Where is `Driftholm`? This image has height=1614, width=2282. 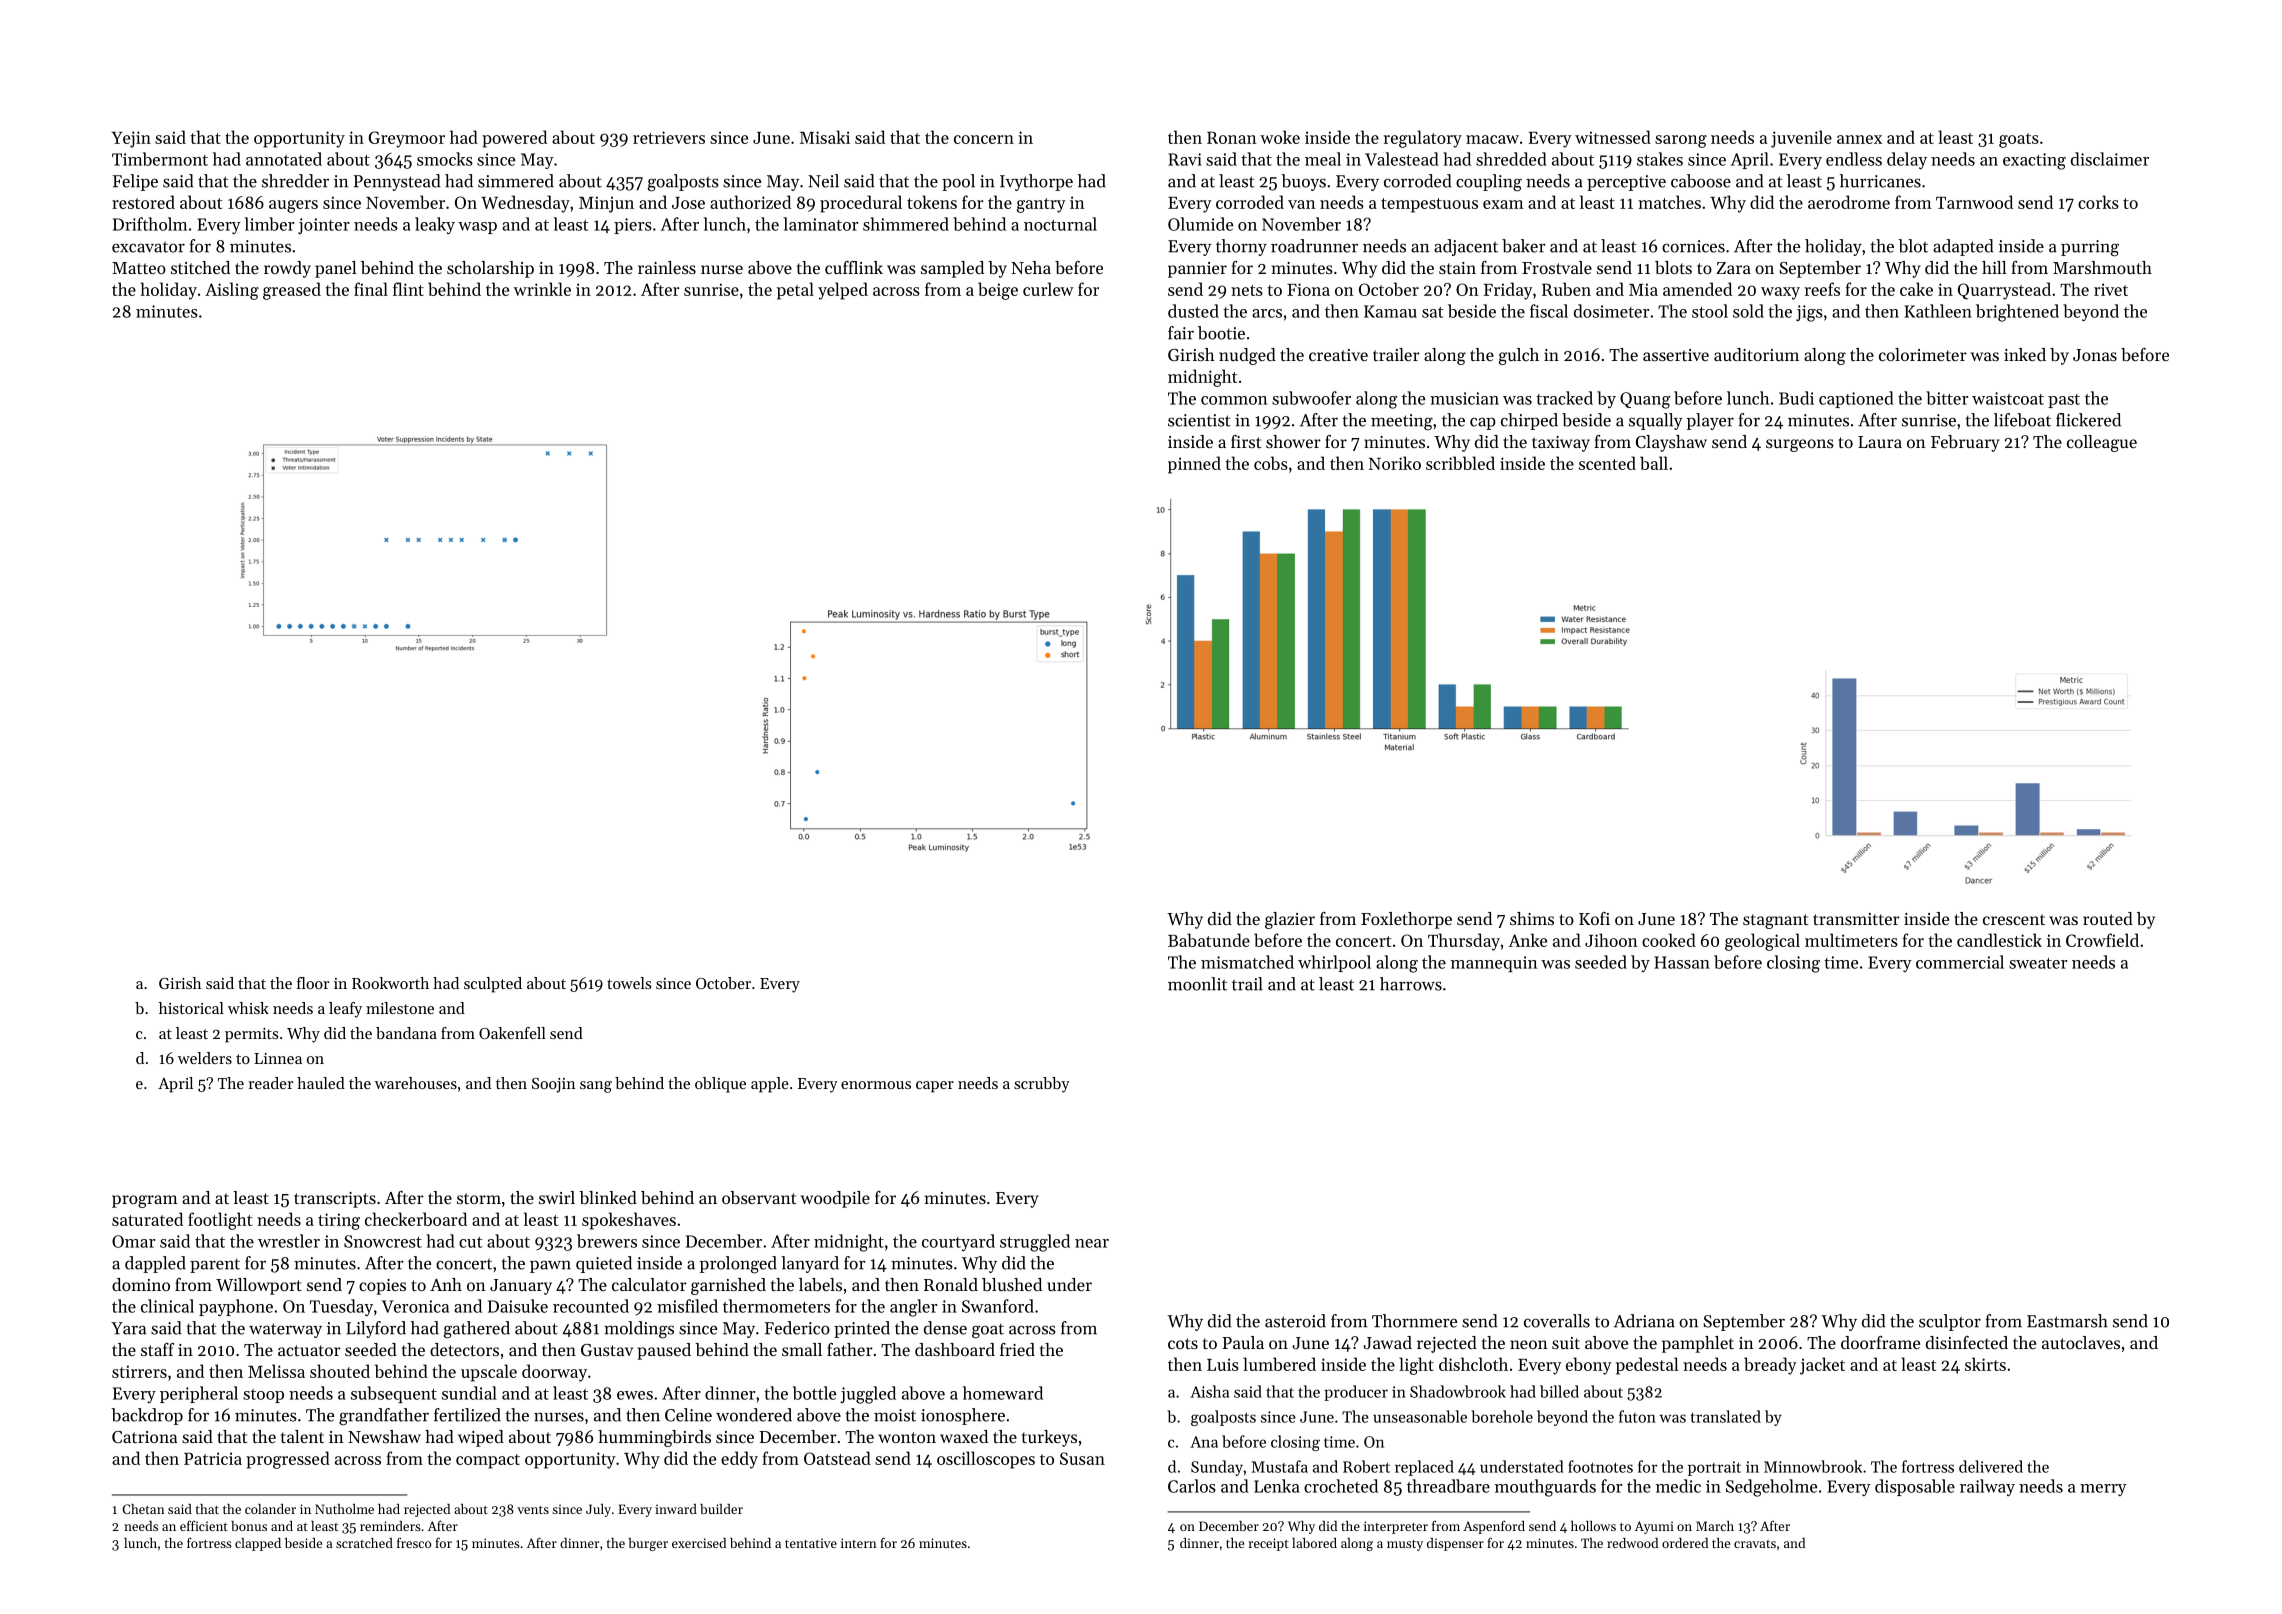
Driftholm is located at coordinates (150, 224).
